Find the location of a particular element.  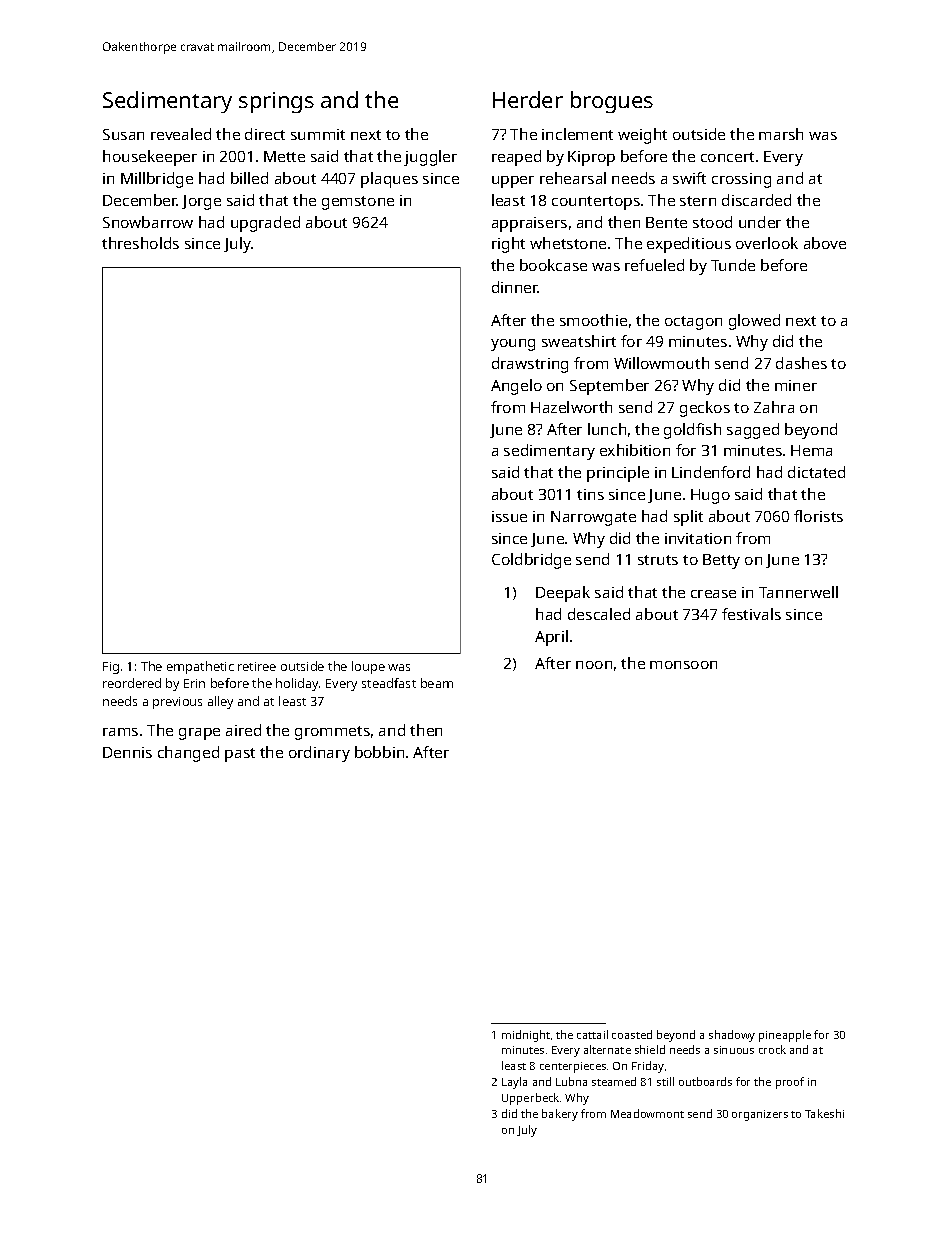

Snowbarrow is located at coordinates (148, 222).
